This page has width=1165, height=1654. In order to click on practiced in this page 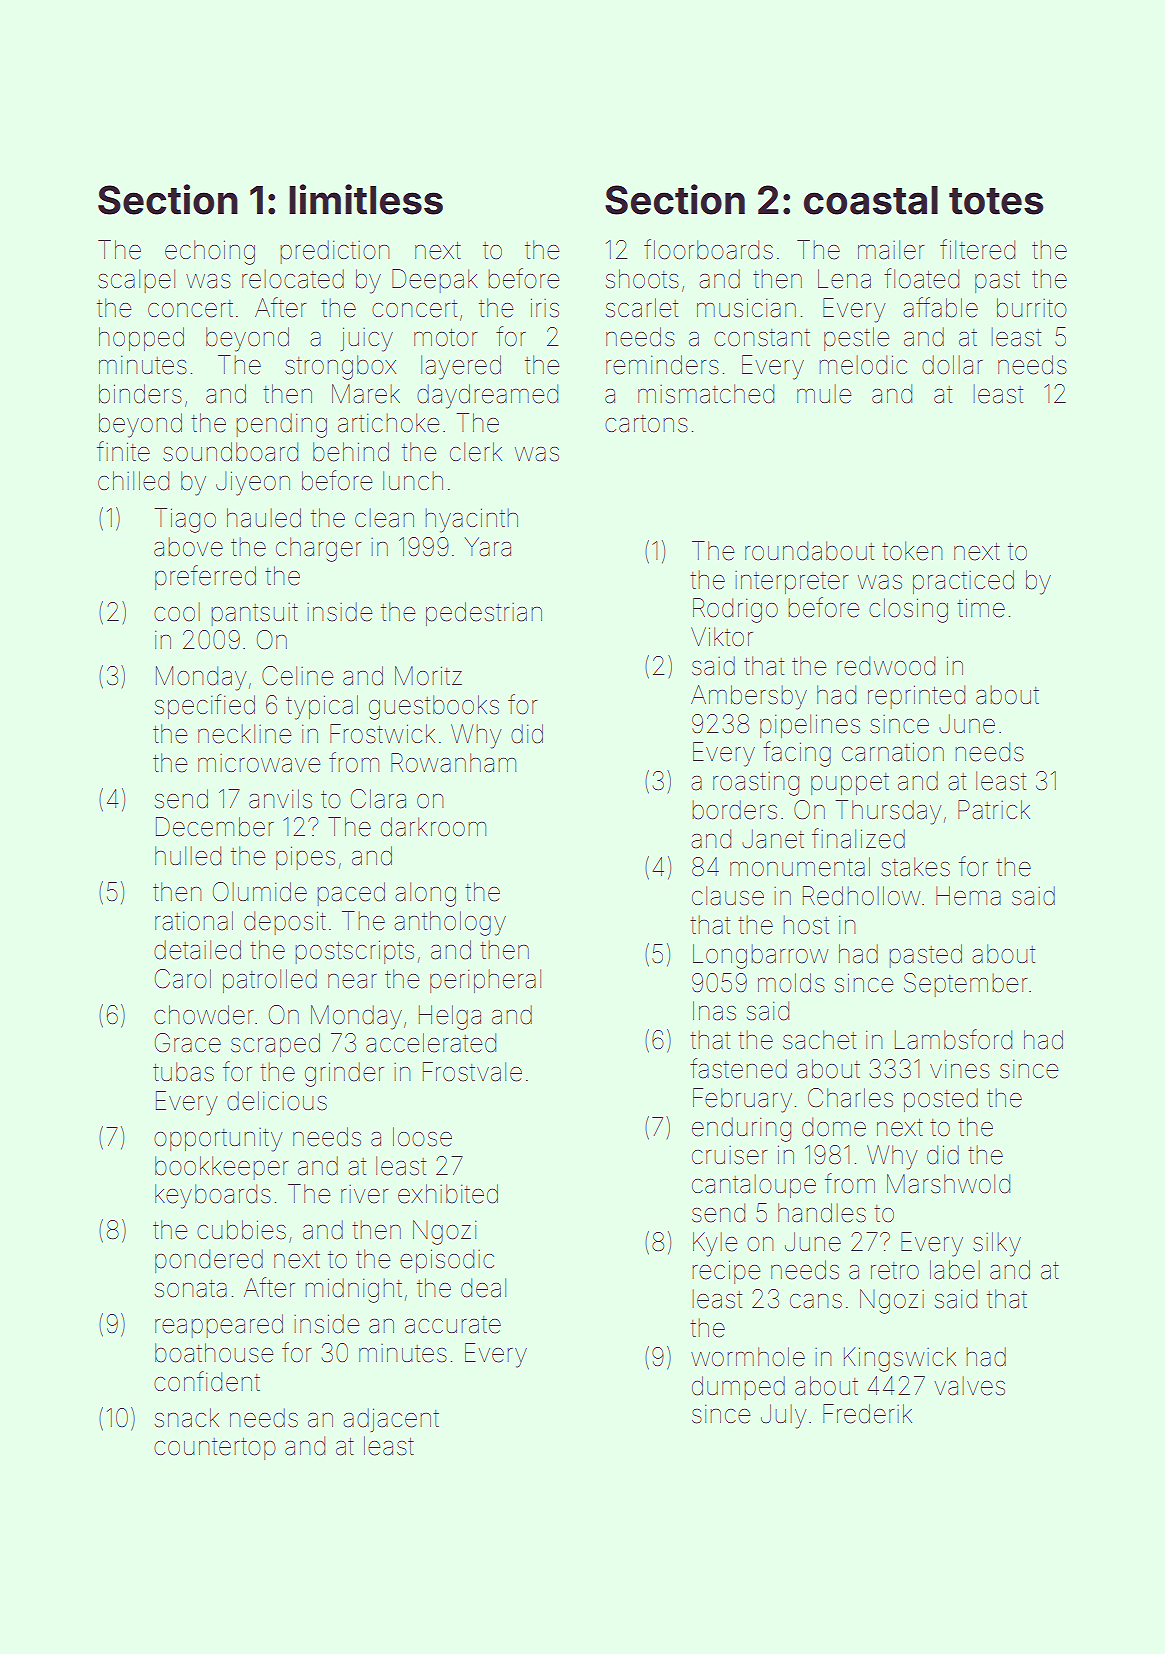, I will do `click(963, 582)`.
